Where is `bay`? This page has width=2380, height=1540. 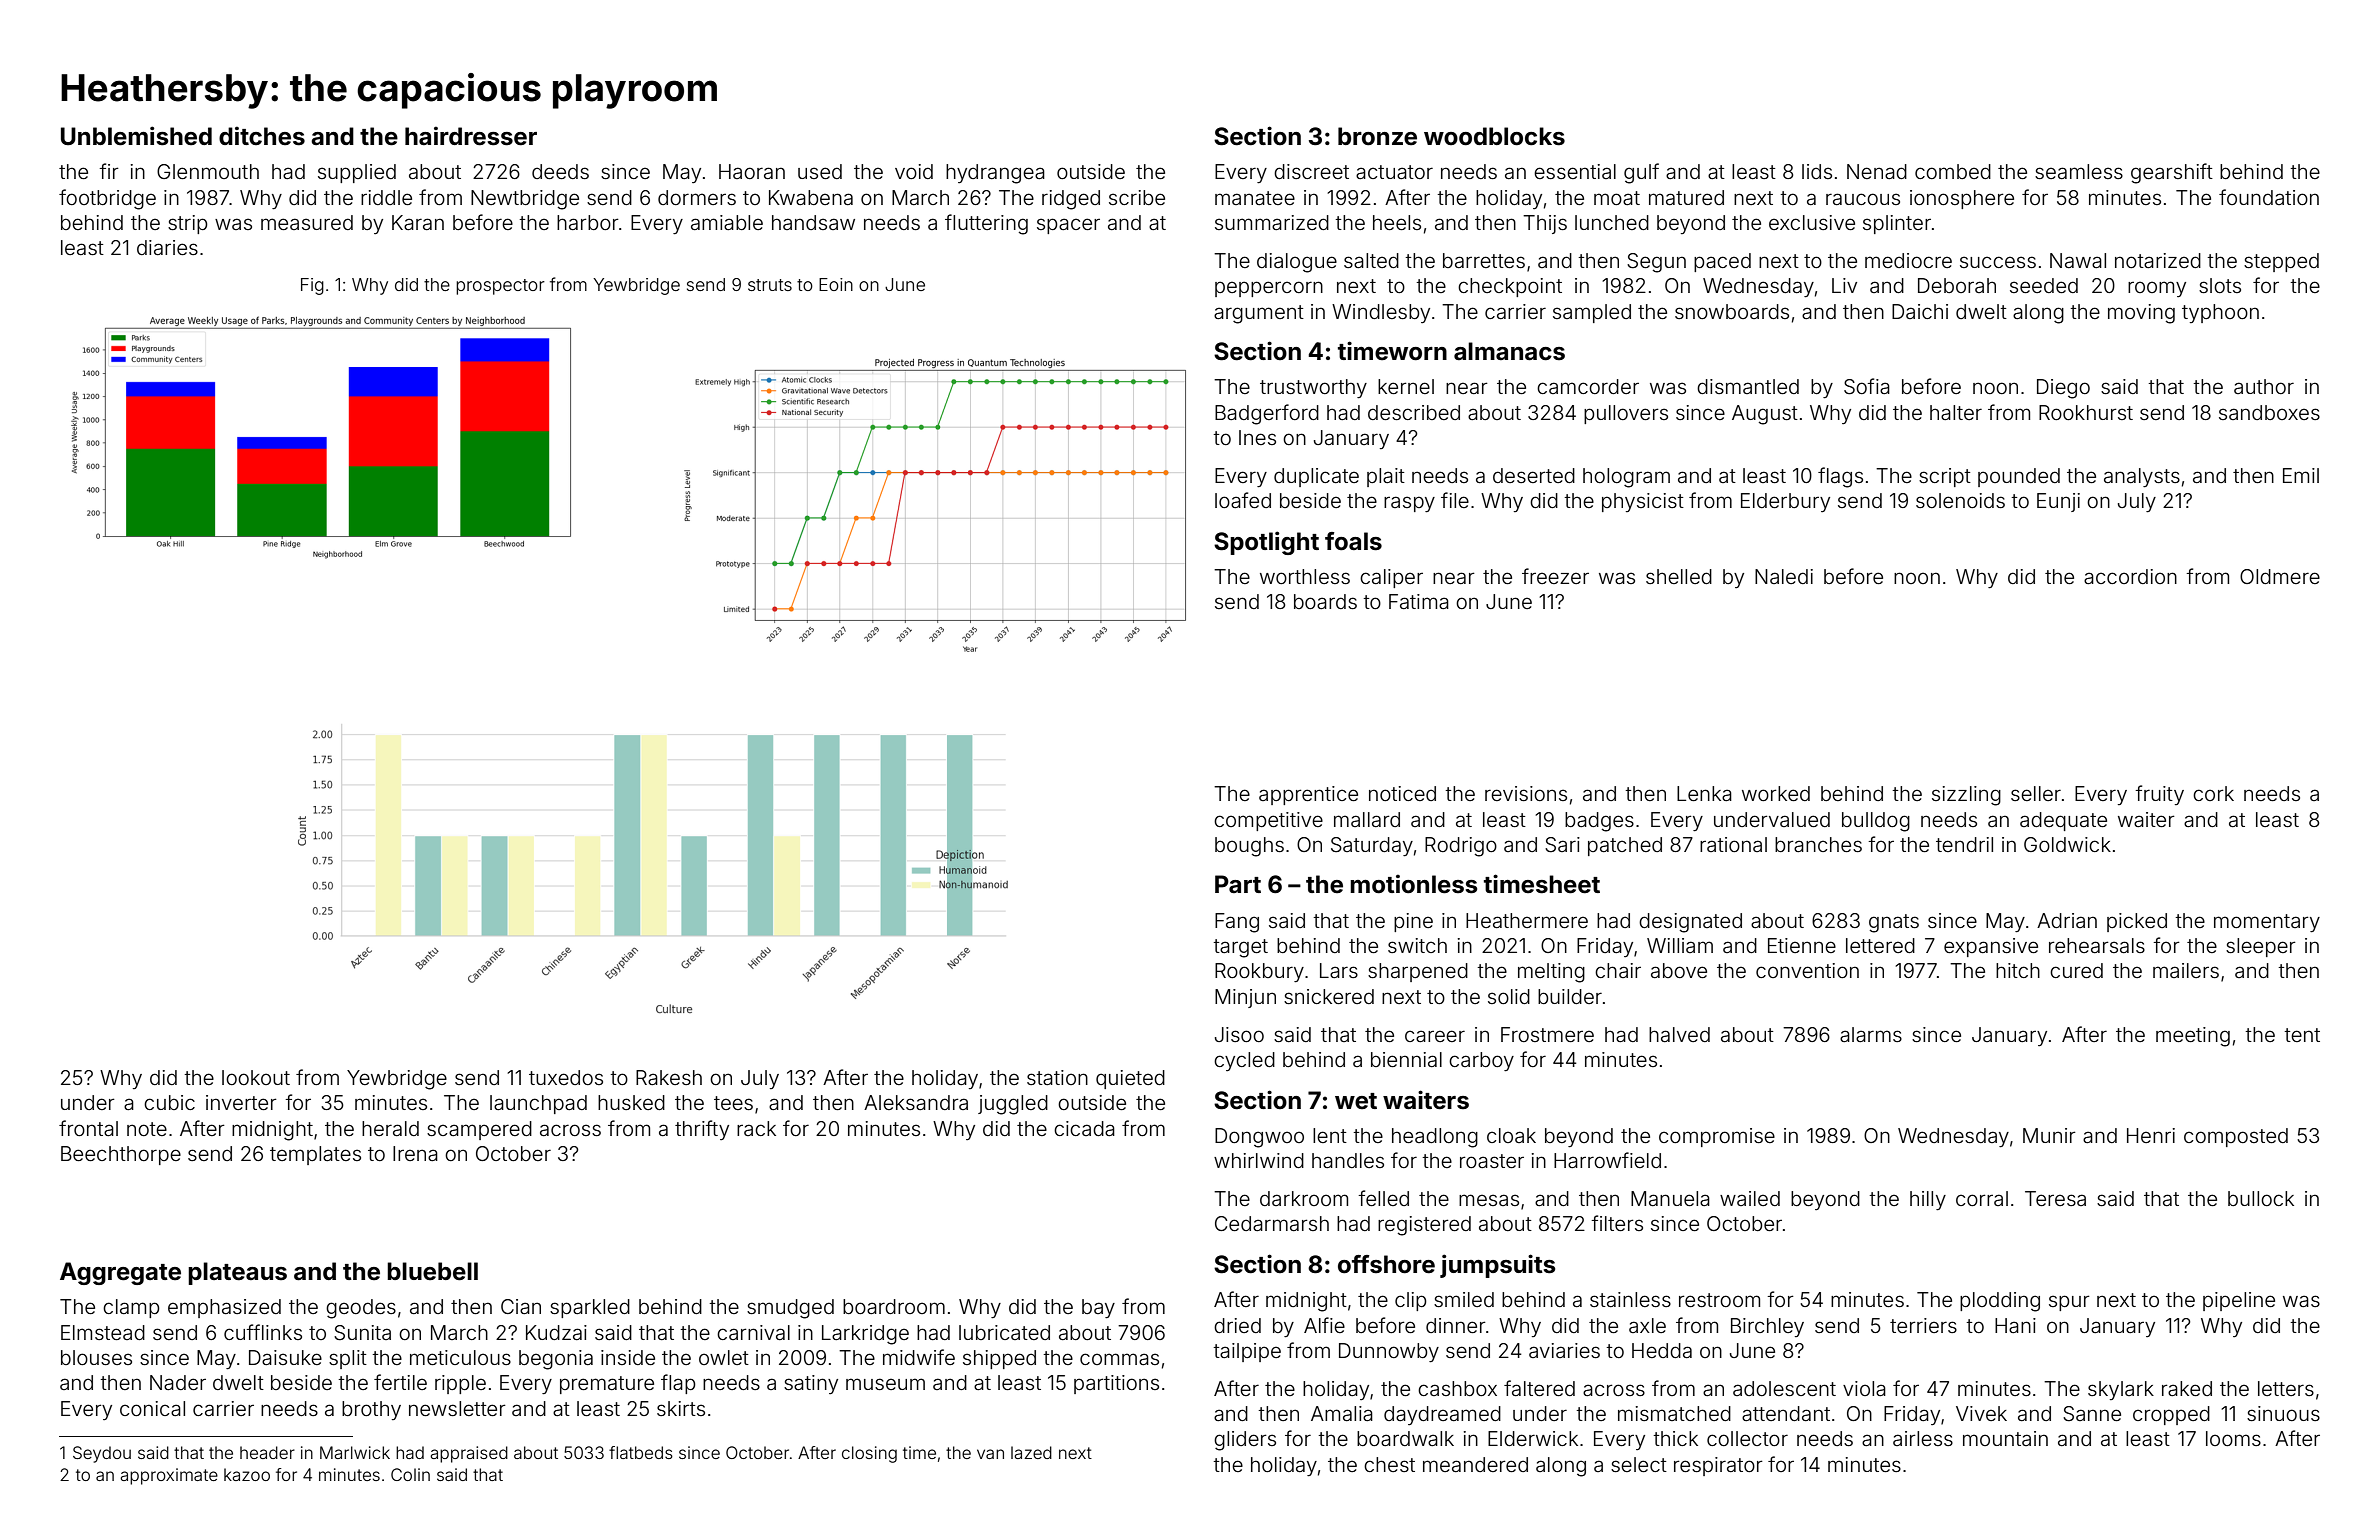 bay is located at coordinates (1098, 1308).
